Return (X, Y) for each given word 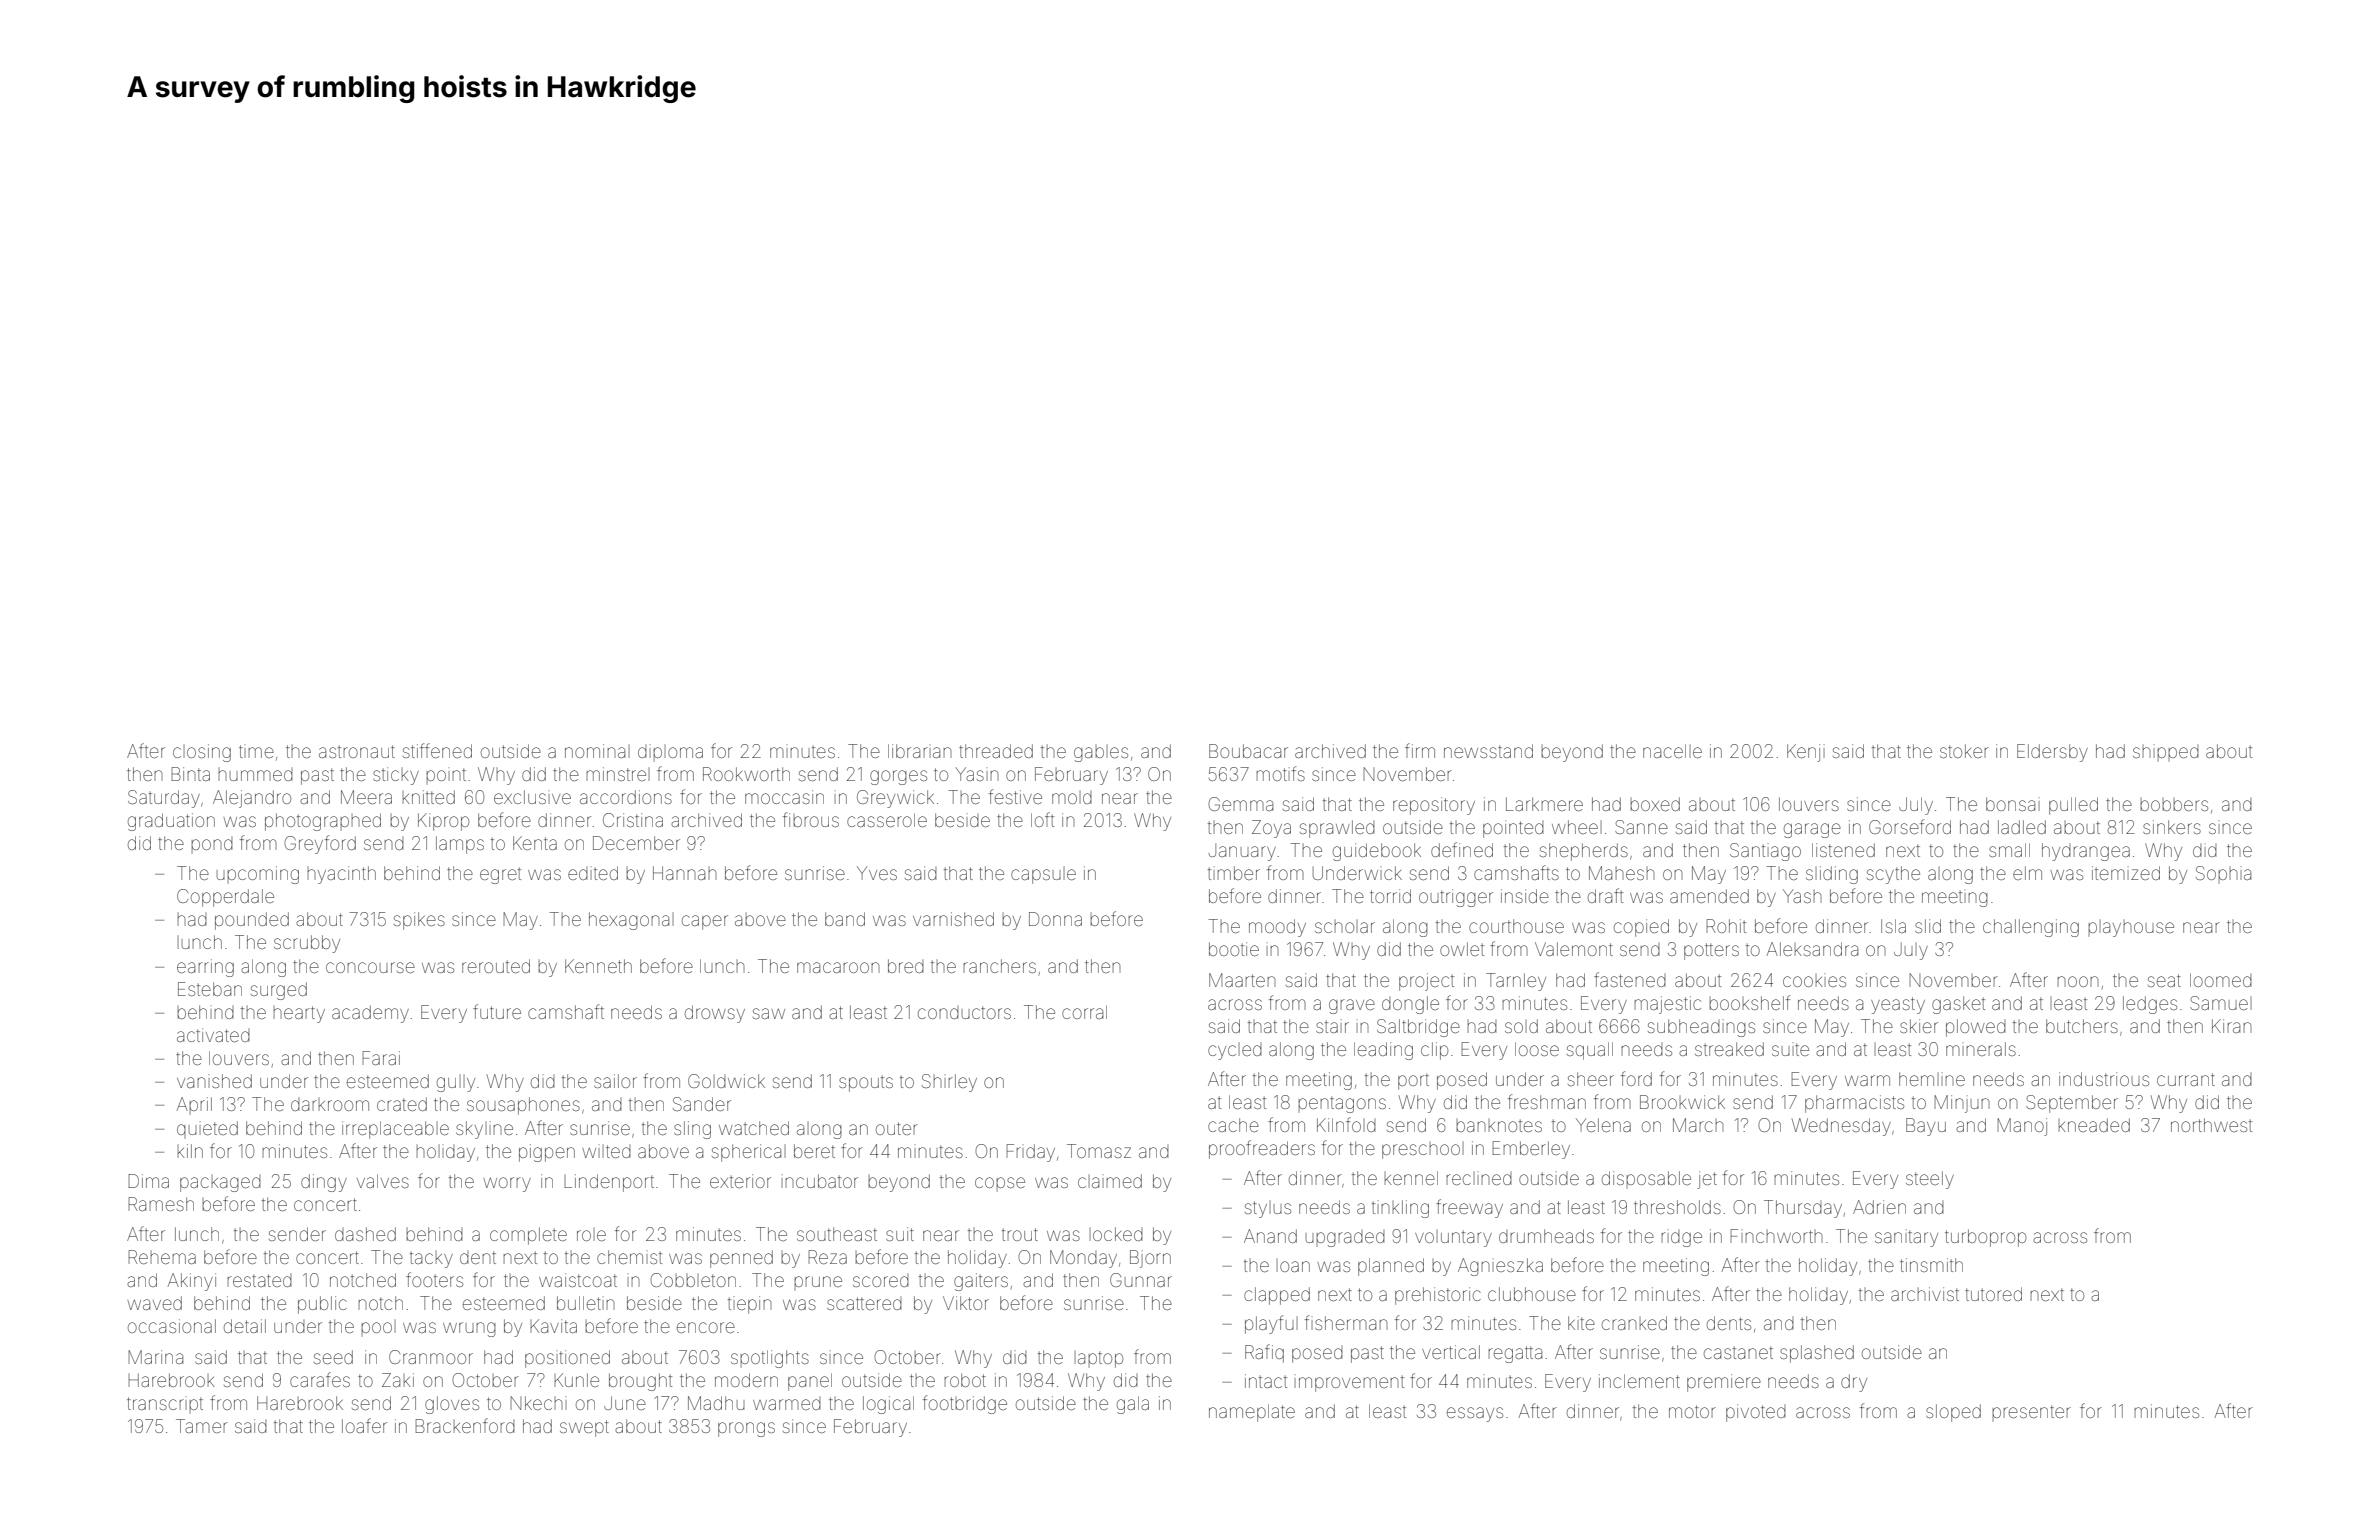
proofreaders (1262, 1149)
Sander (702, 1104)
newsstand (1488, 751)
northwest (2211, 1125)
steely (1930, 1180)
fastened (1630, 979)
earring (205, 968)
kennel (1411, 1178)
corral (1084, 1012)
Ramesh (161, 1204)
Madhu (716, 1403)
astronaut (357, 751)
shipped (2166, 753)
